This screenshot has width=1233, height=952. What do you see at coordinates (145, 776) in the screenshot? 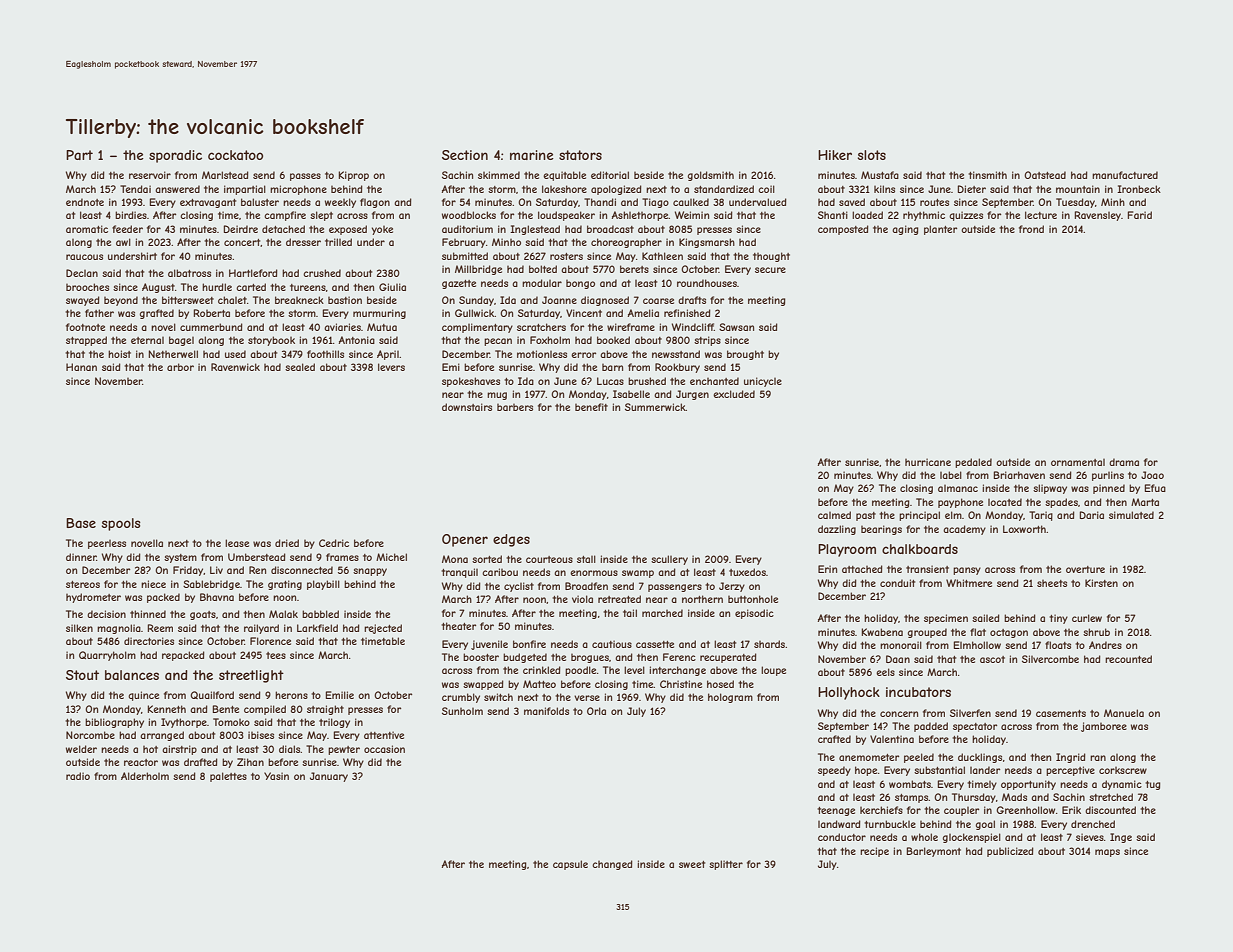
I see `Alderholm` at bounding box center [145, 776].
